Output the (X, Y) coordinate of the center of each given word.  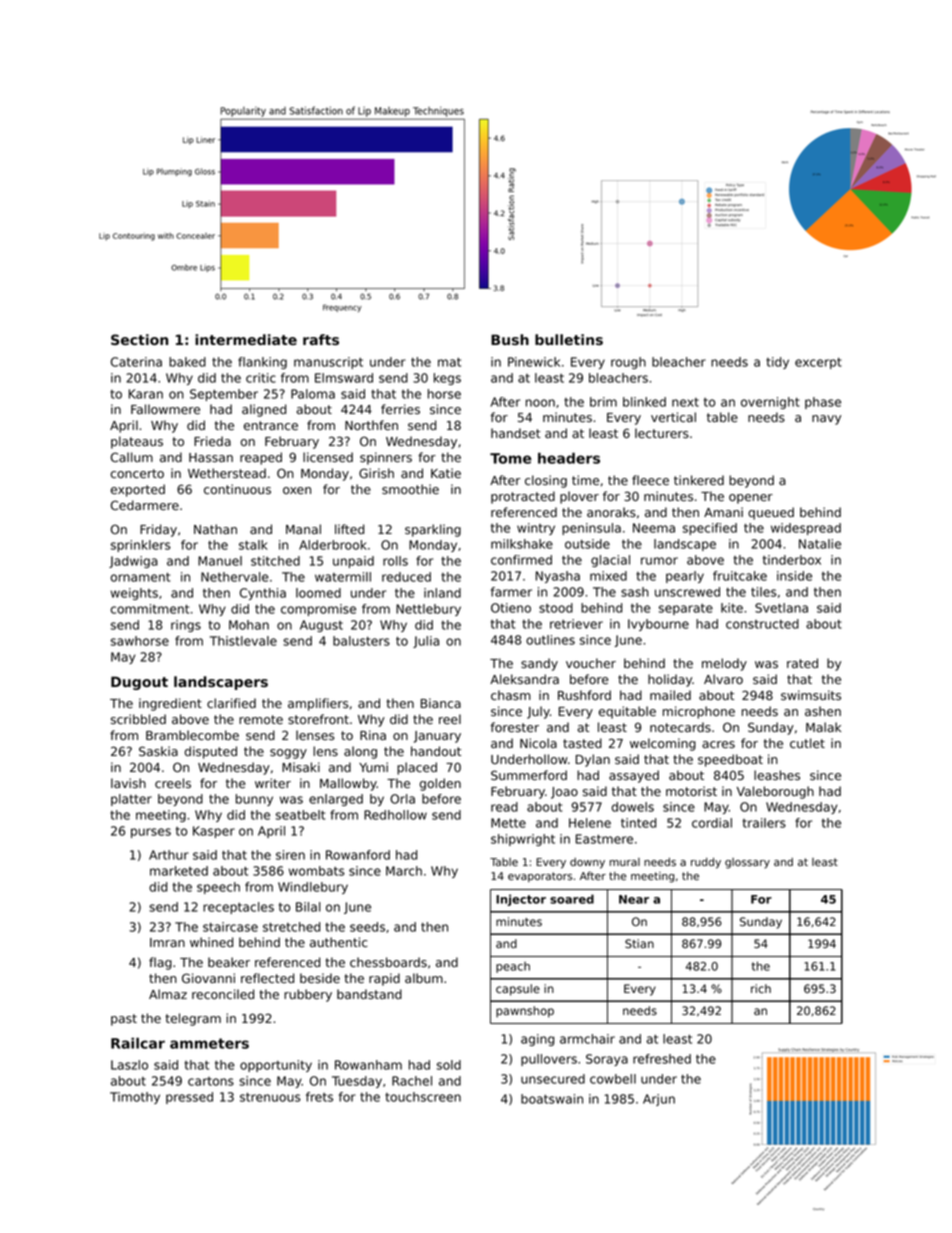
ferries (400, 409)
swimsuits (811, 695)
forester (515, 727)
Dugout (139, 683)
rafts (321, 339)
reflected (267, 978)
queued (771, 513)
